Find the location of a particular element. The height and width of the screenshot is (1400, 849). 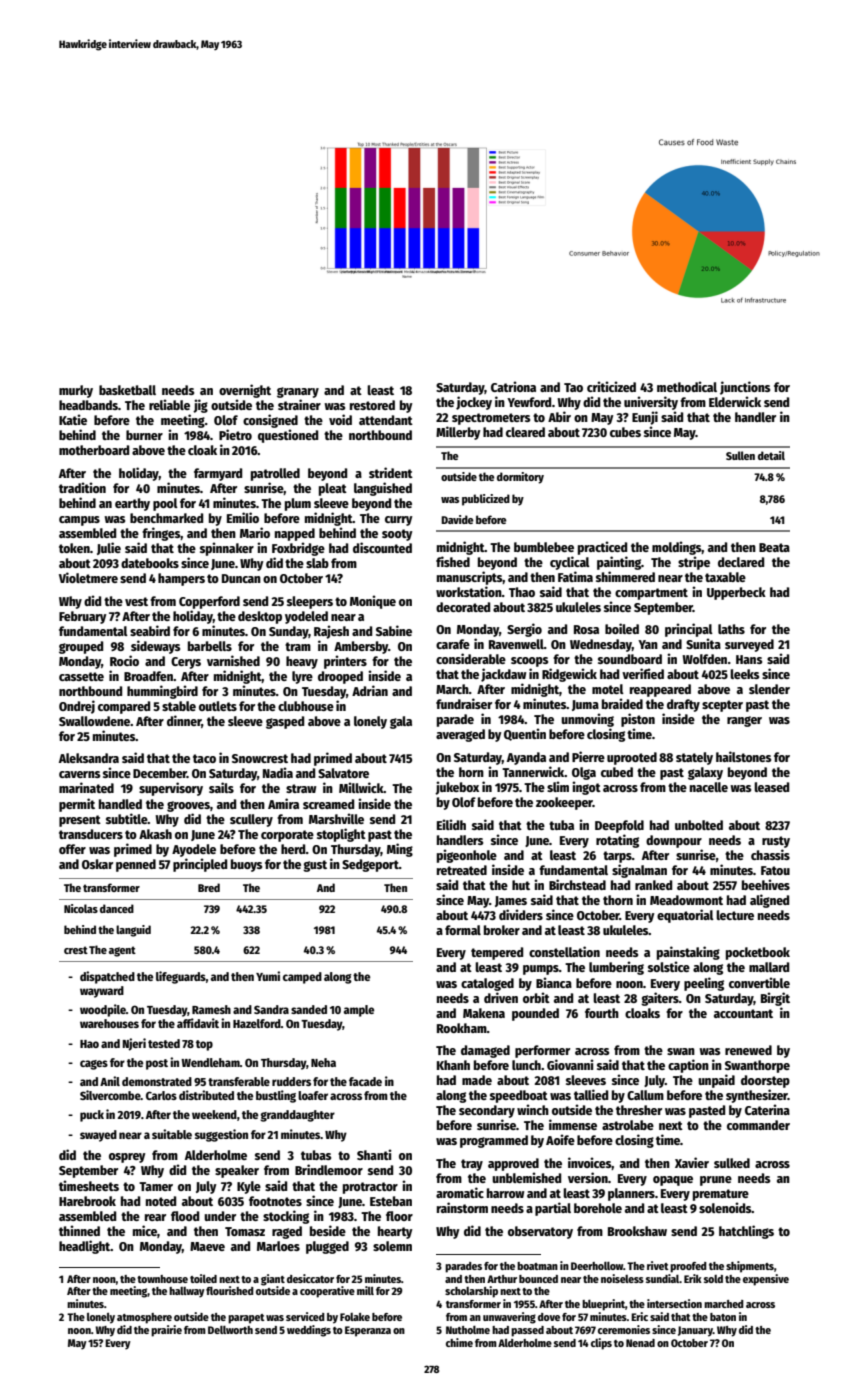

criticized is located at coordinates (611, 386).
